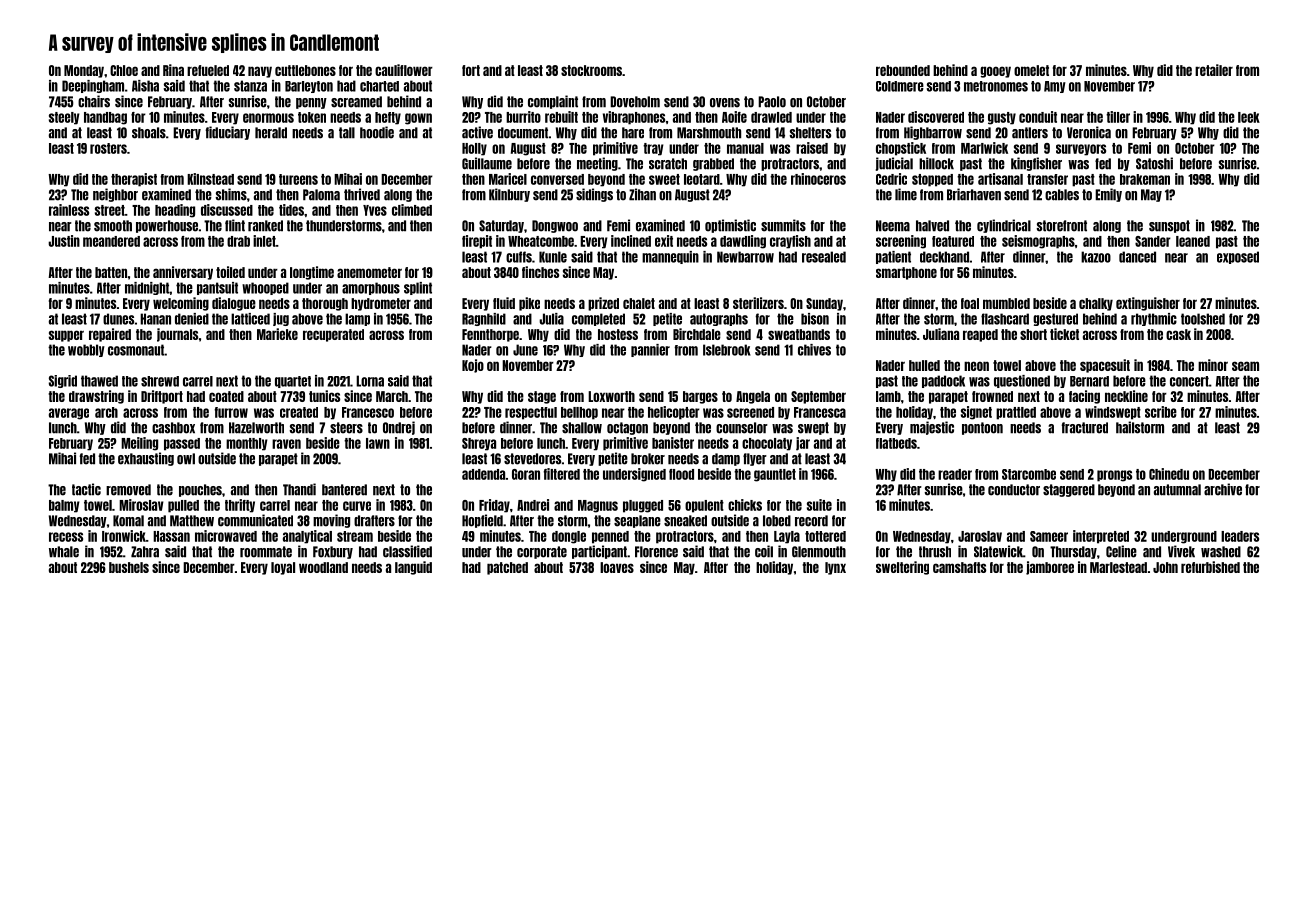 The width and height of the screenshot is (1308, 924). What do you see at coordinates (283, 568) in the screenshot?
I see `loyal` at bounding box center [283, 568].
